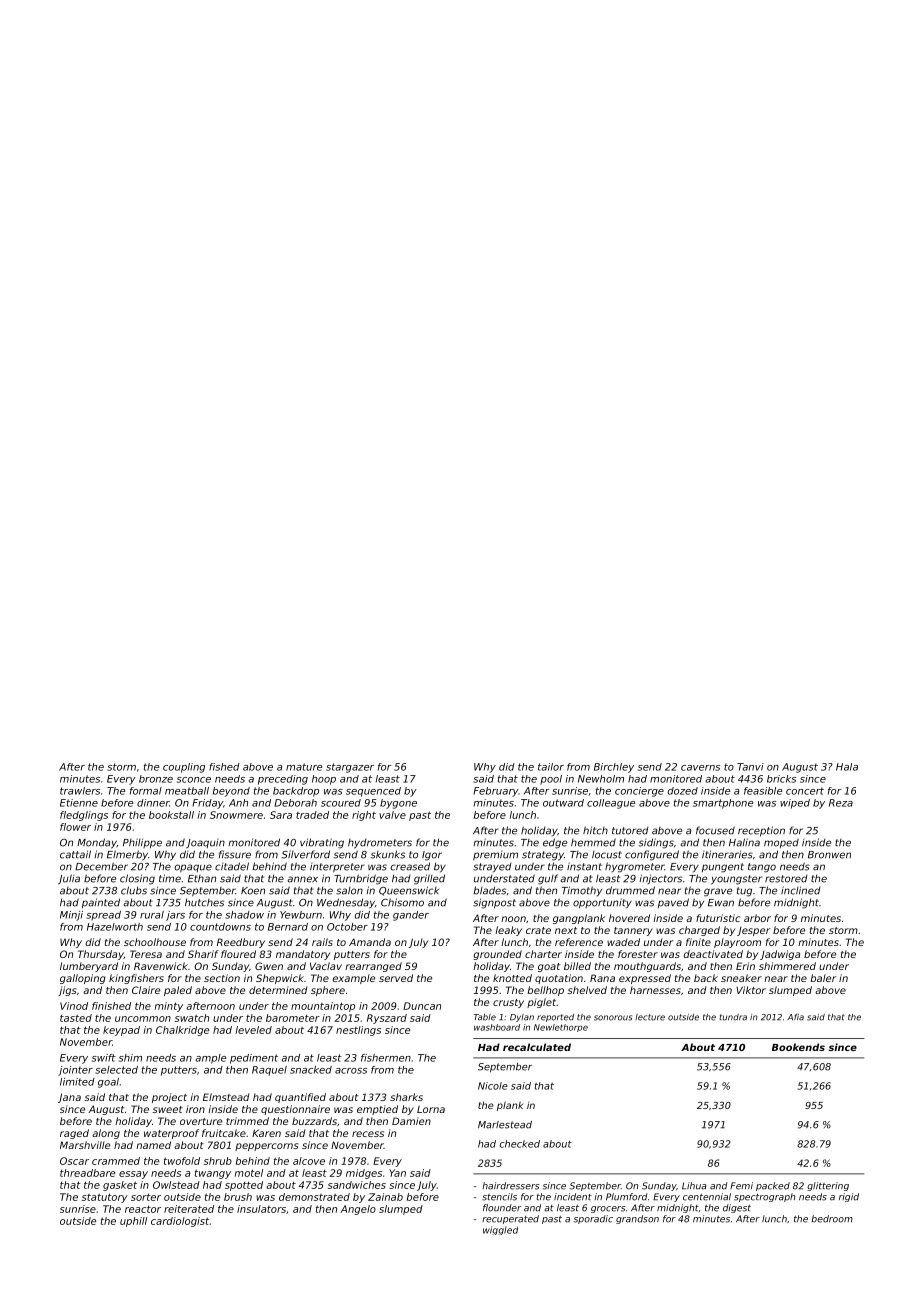  Describe the element at coordinates (180, 1222) in the document. I see `cardiologist` at that location.
